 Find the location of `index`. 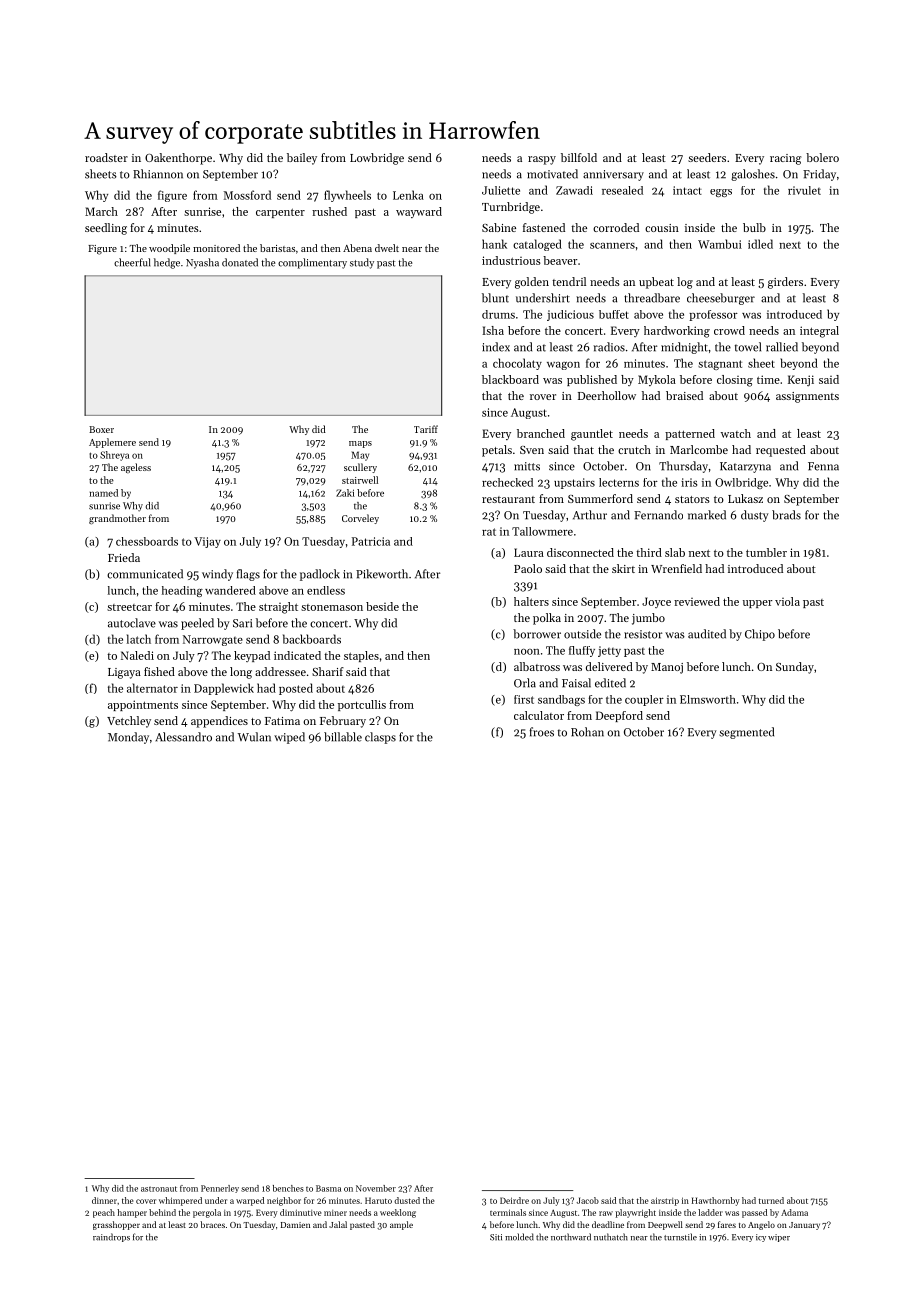

index is located at coordinates (496, 347).
